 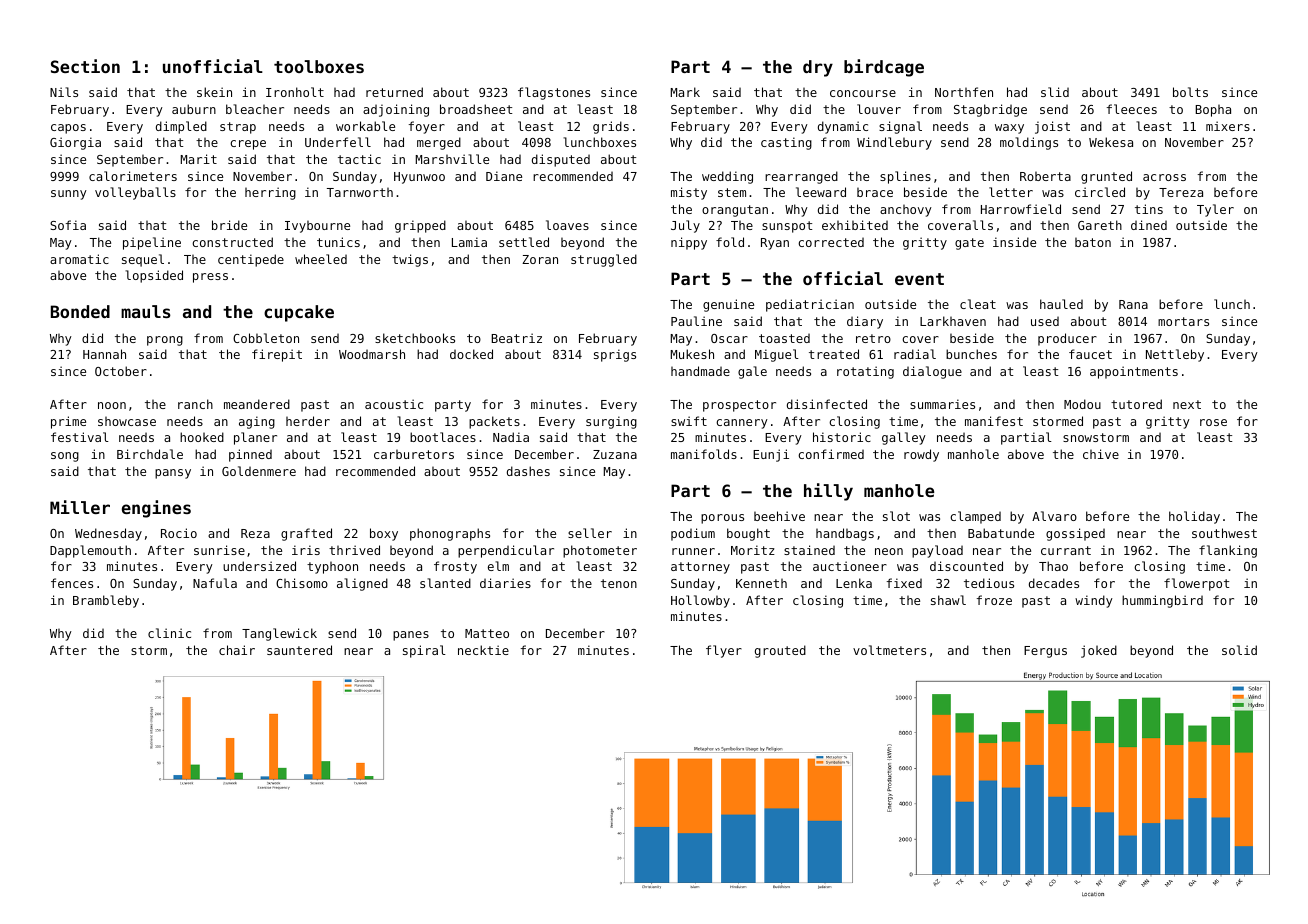 What do you see at coordinates (1055, 92) in the image?
I see `slid` at bounding box center [1055, 92].
